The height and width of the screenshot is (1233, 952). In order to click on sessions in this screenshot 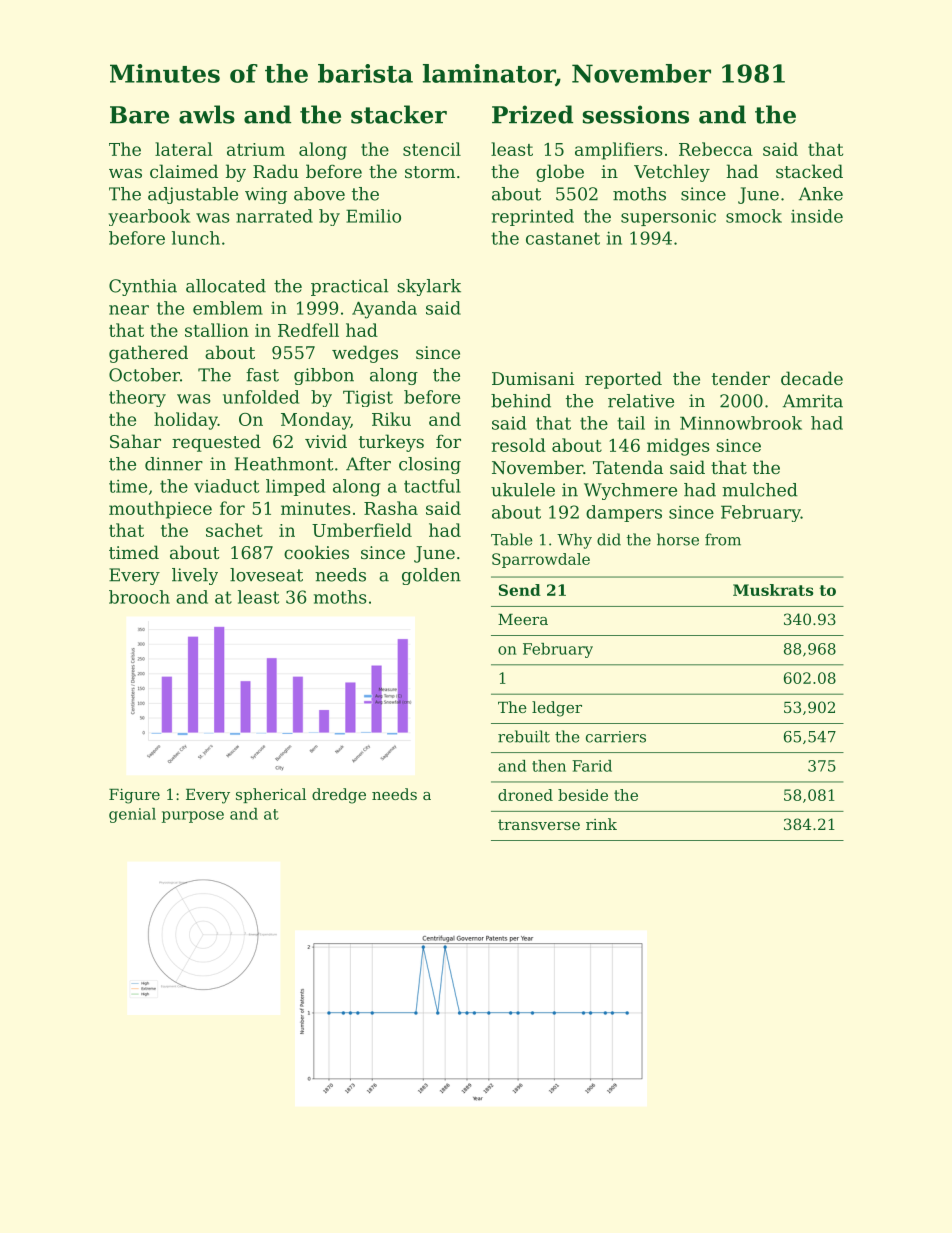, I will do `click(636, 114)`.
